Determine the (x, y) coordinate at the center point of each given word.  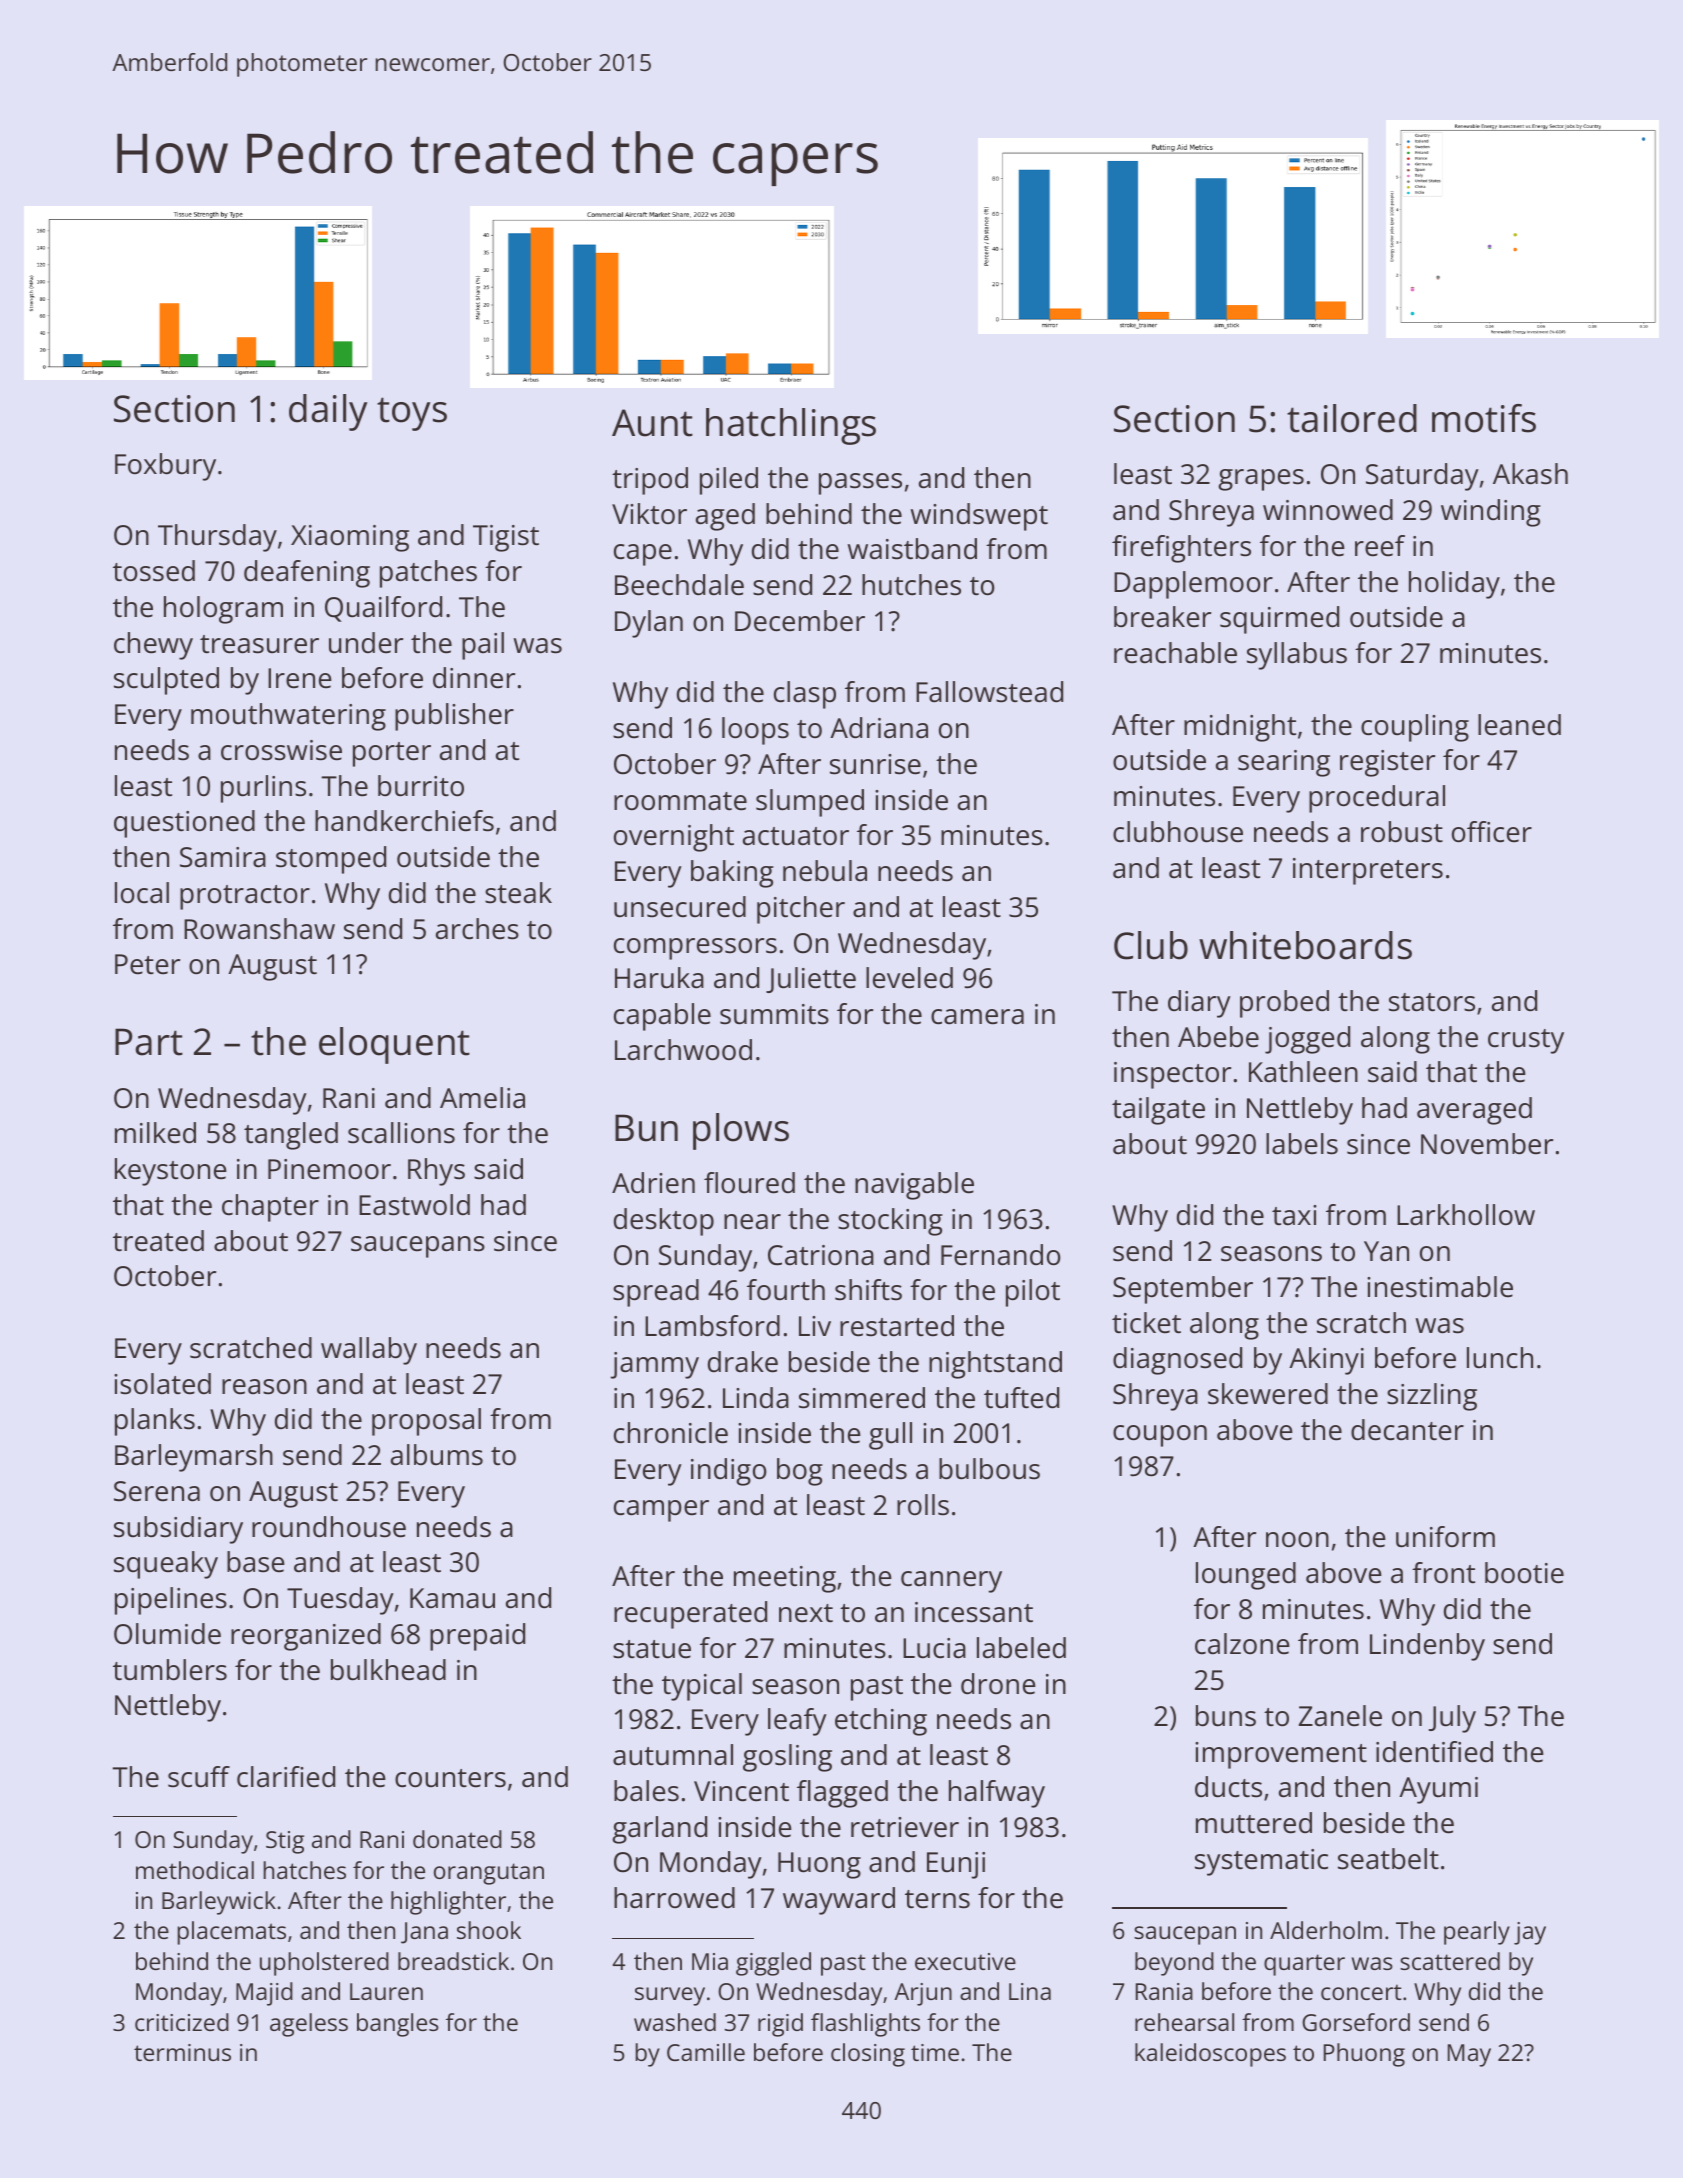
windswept (979, 517)
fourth (786, 1290)
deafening (307, 574)
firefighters (1181, 549)
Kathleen (1303, 1072)
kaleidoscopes (1210, 2055)
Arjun (923, 1994)
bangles (398, 2025)
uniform (1445, 1537)
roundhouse (329, 1527)
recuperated (690, 1615)
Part (149, 1042)
